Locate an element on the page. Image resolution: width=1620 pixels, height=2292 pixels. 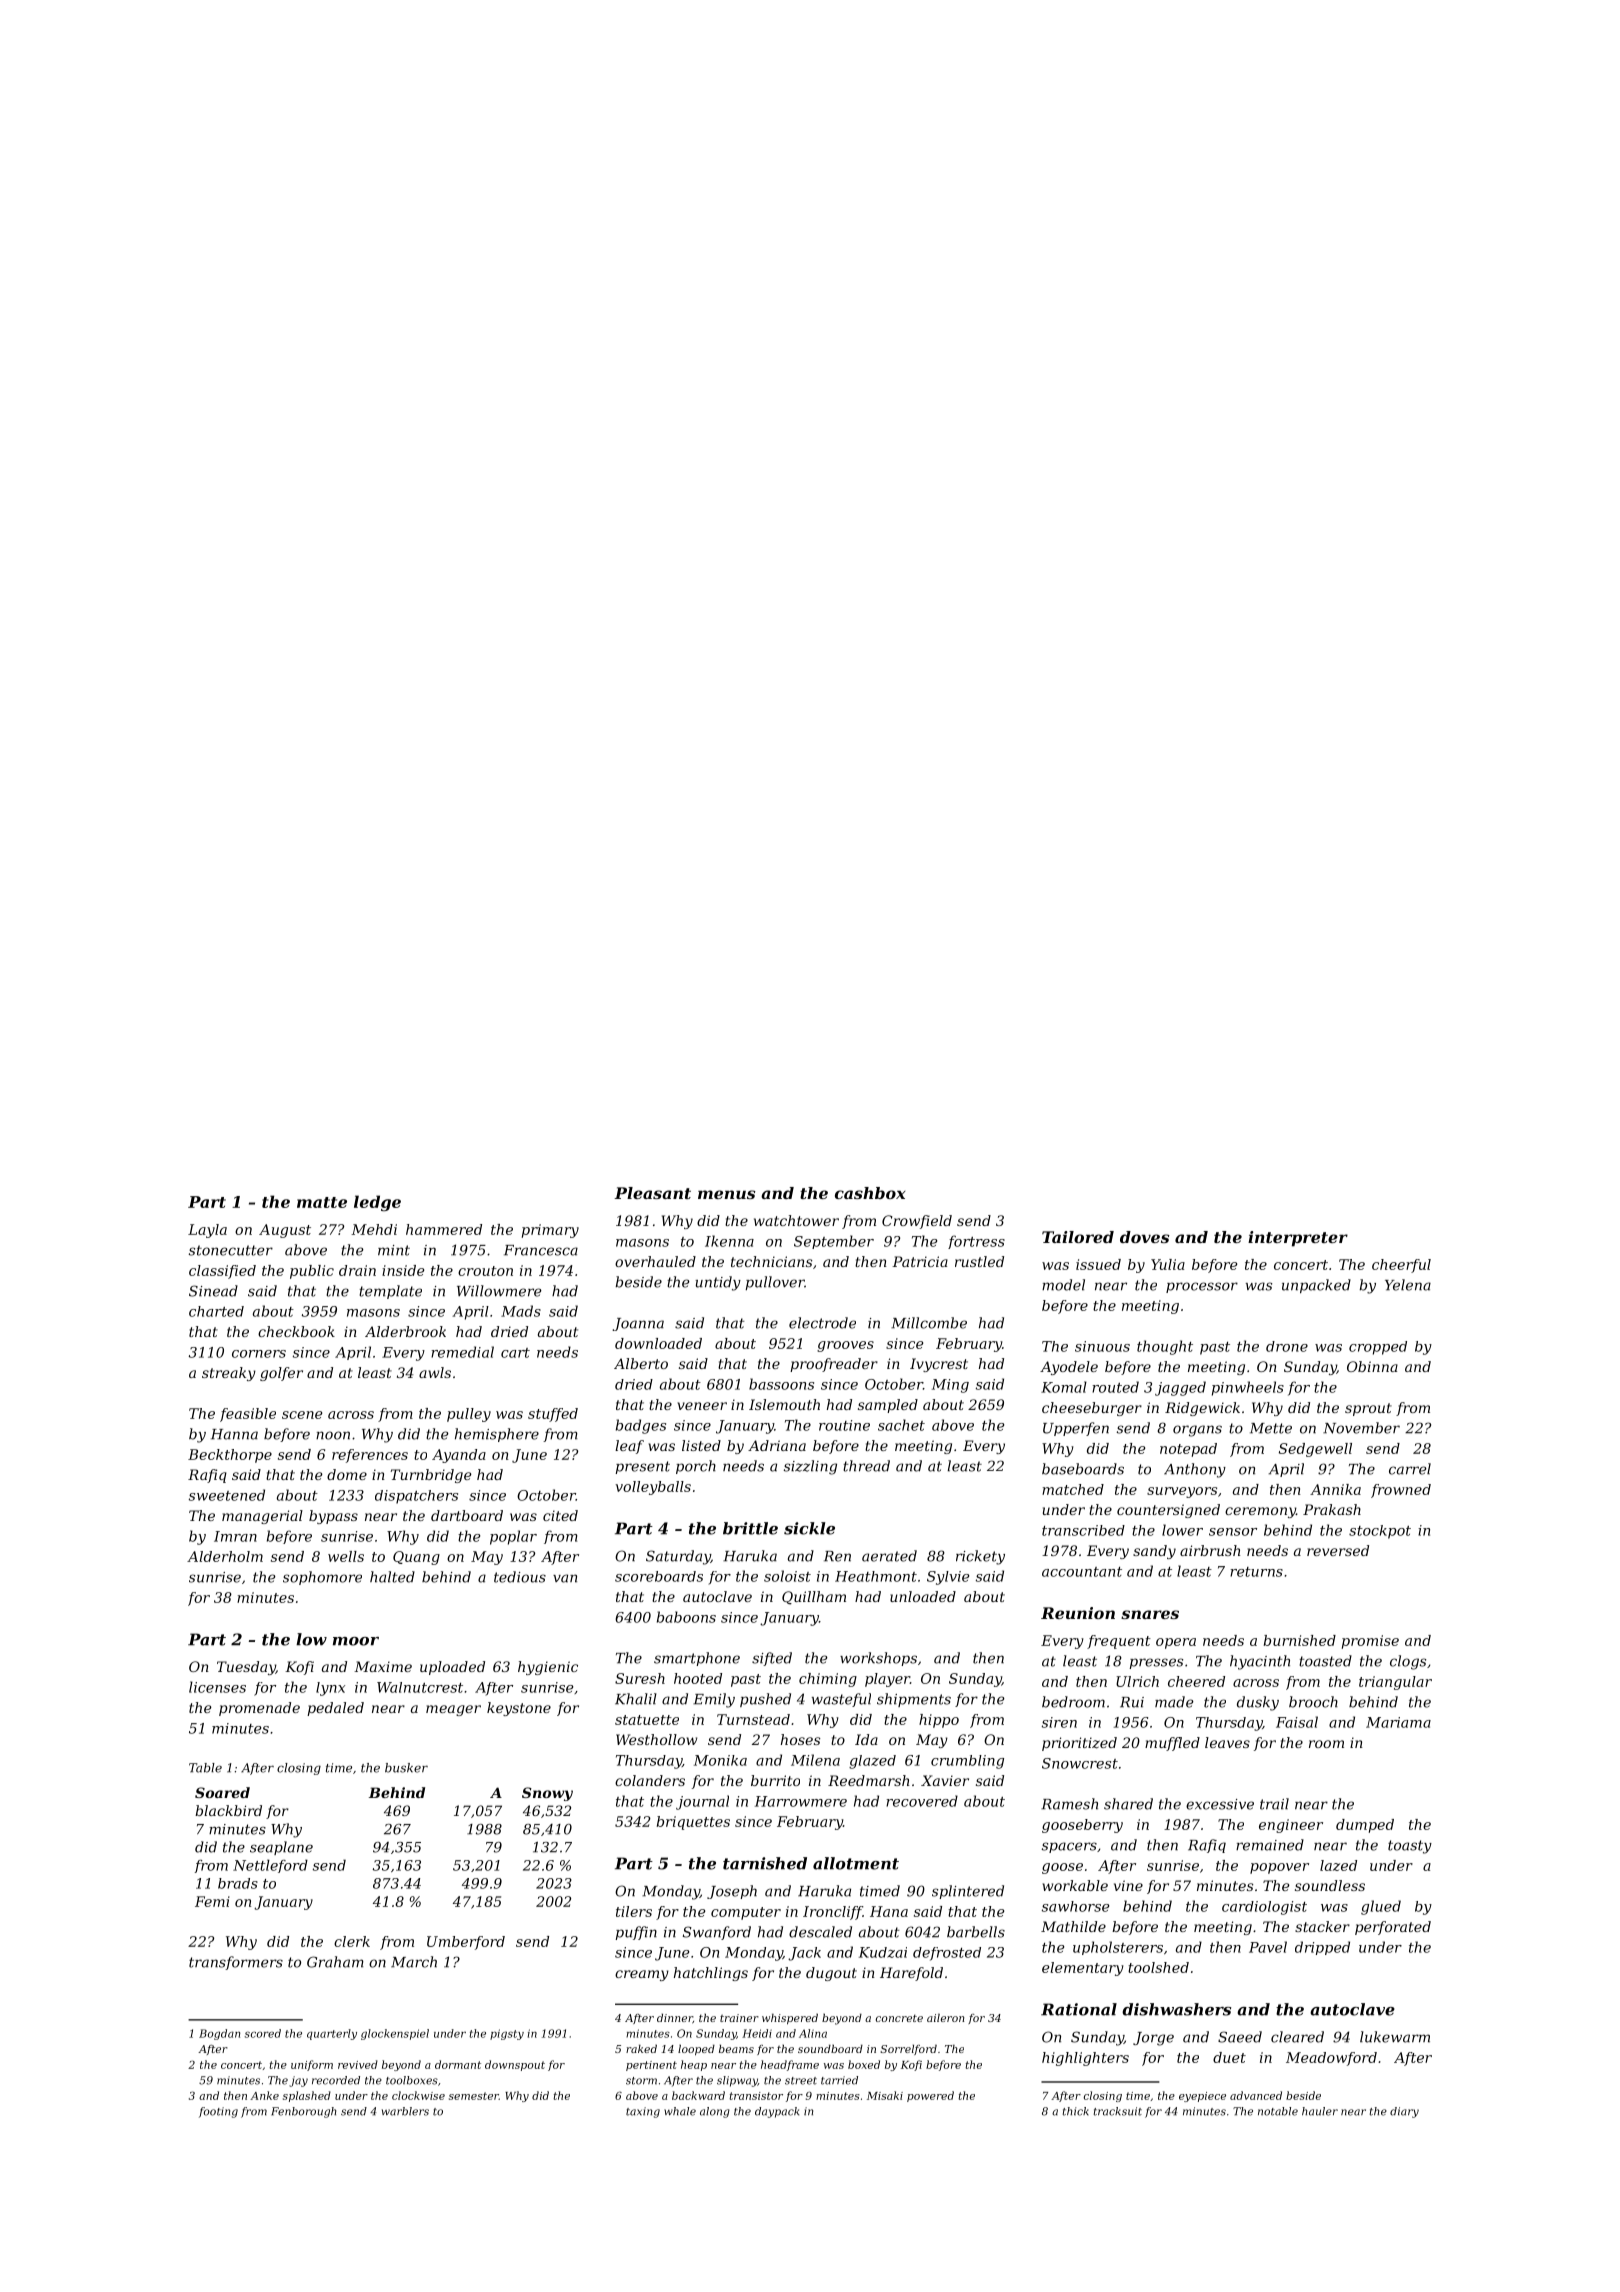
tarnished is located at coordinates (765, 1863).
